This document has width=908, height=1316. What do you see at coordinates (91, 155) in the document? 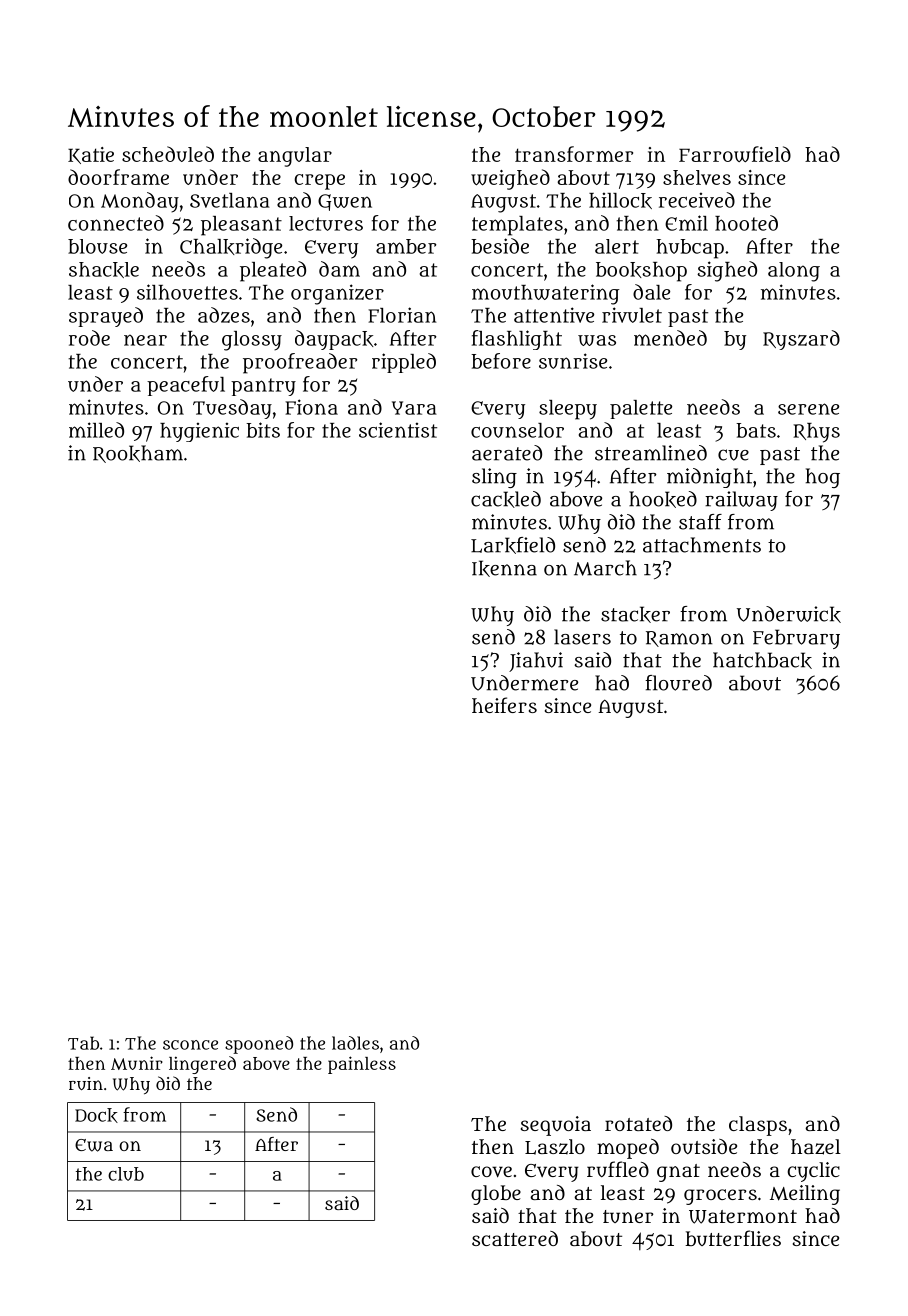
I see `Katie` at bounding box center [91, 155].
